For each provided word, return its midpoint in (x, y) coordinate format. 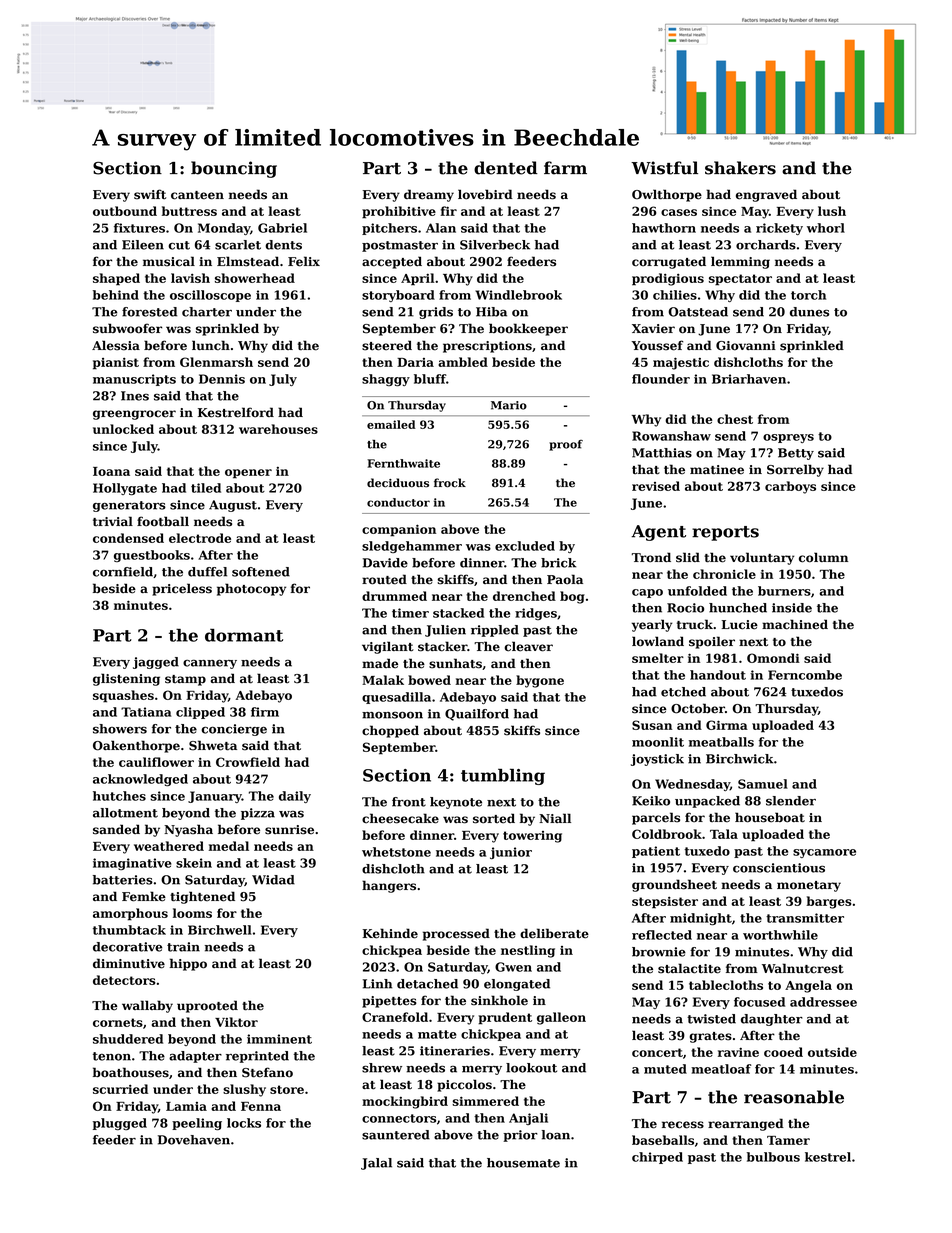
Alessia (116, 345)
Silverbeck (495, 245)
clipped (200, 713)
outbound (125, 211)
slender (791, 801)
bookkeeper (528, 329)
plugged (120, 1124)
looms (192, 913)
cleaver (528, 646)
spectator (740, 280)
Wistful (664, 168)
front (409, 802)
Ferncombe (805, 675)
